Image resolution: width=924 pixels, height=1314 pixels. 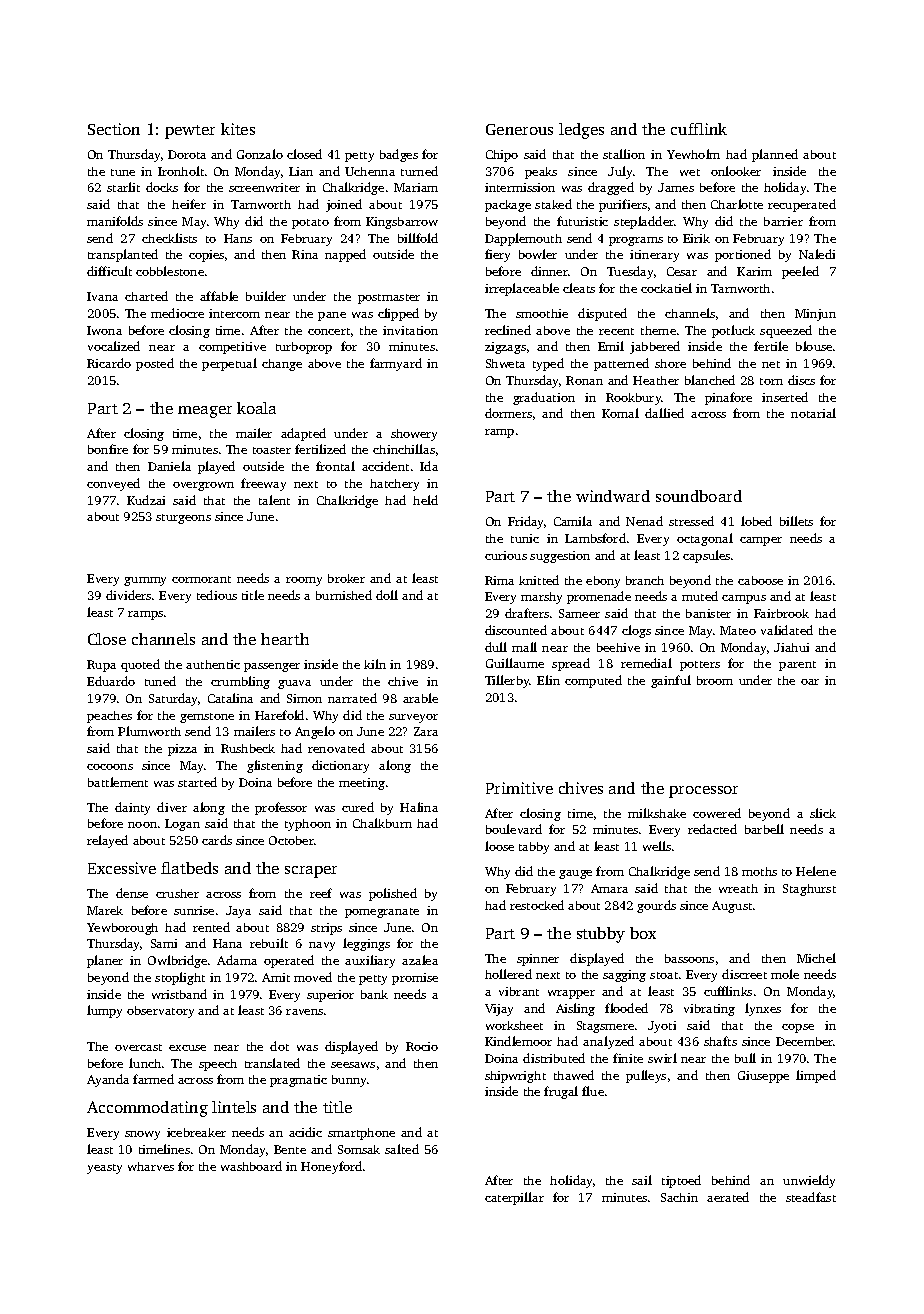 I want to click on notarial, so click(x=813, y=413).
